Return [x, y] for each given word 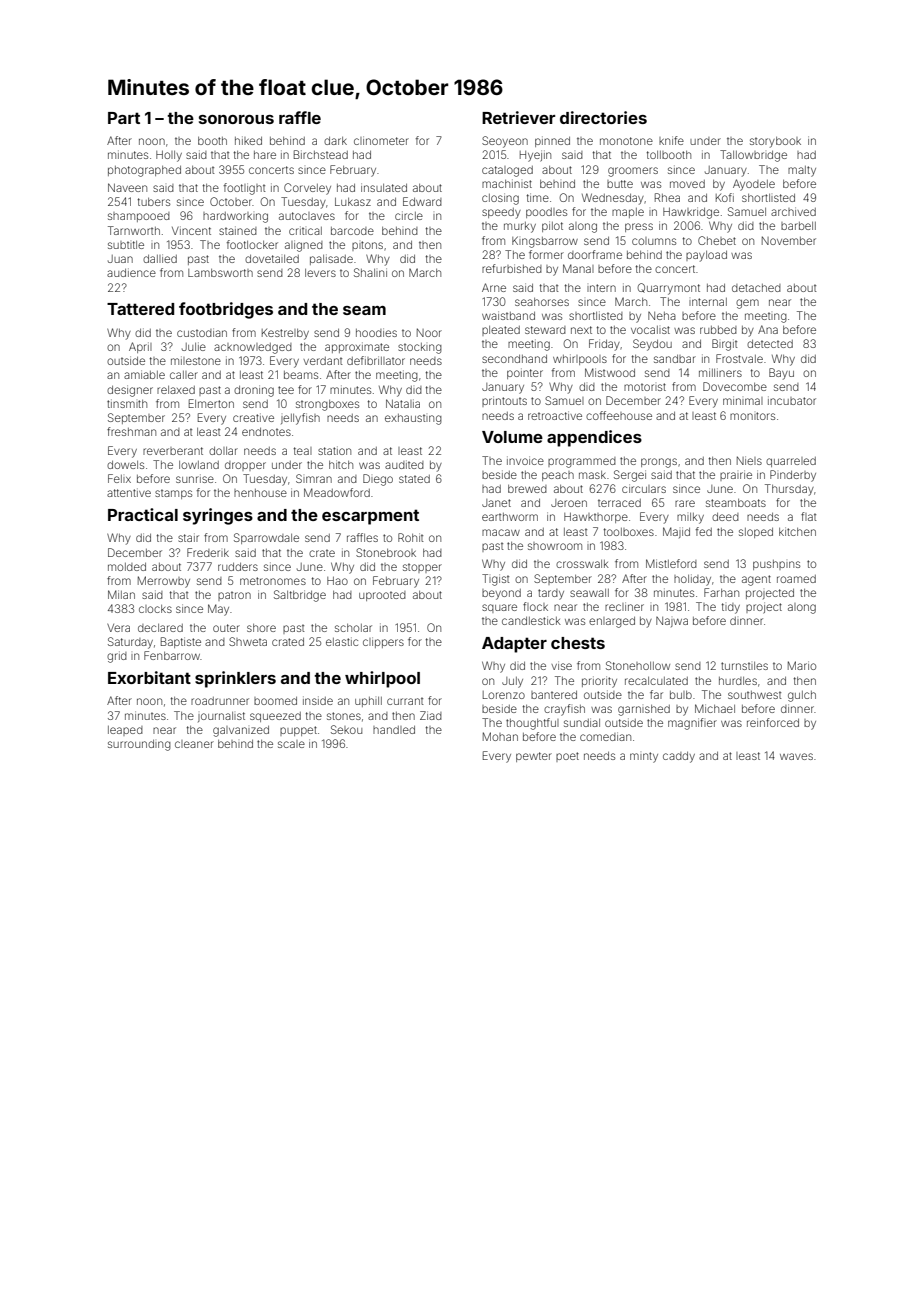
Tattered [140, 309]
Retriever [518, 117]
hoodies [376, 332]
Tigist [496, 580]
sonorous [236, 119]
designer [130, 391]
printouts [504, 401]
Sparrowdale [266, 538]
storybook [775, 142]
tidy [731, 608]
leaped [125, 731]
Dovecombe [735, 386]
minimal [743, 400]
